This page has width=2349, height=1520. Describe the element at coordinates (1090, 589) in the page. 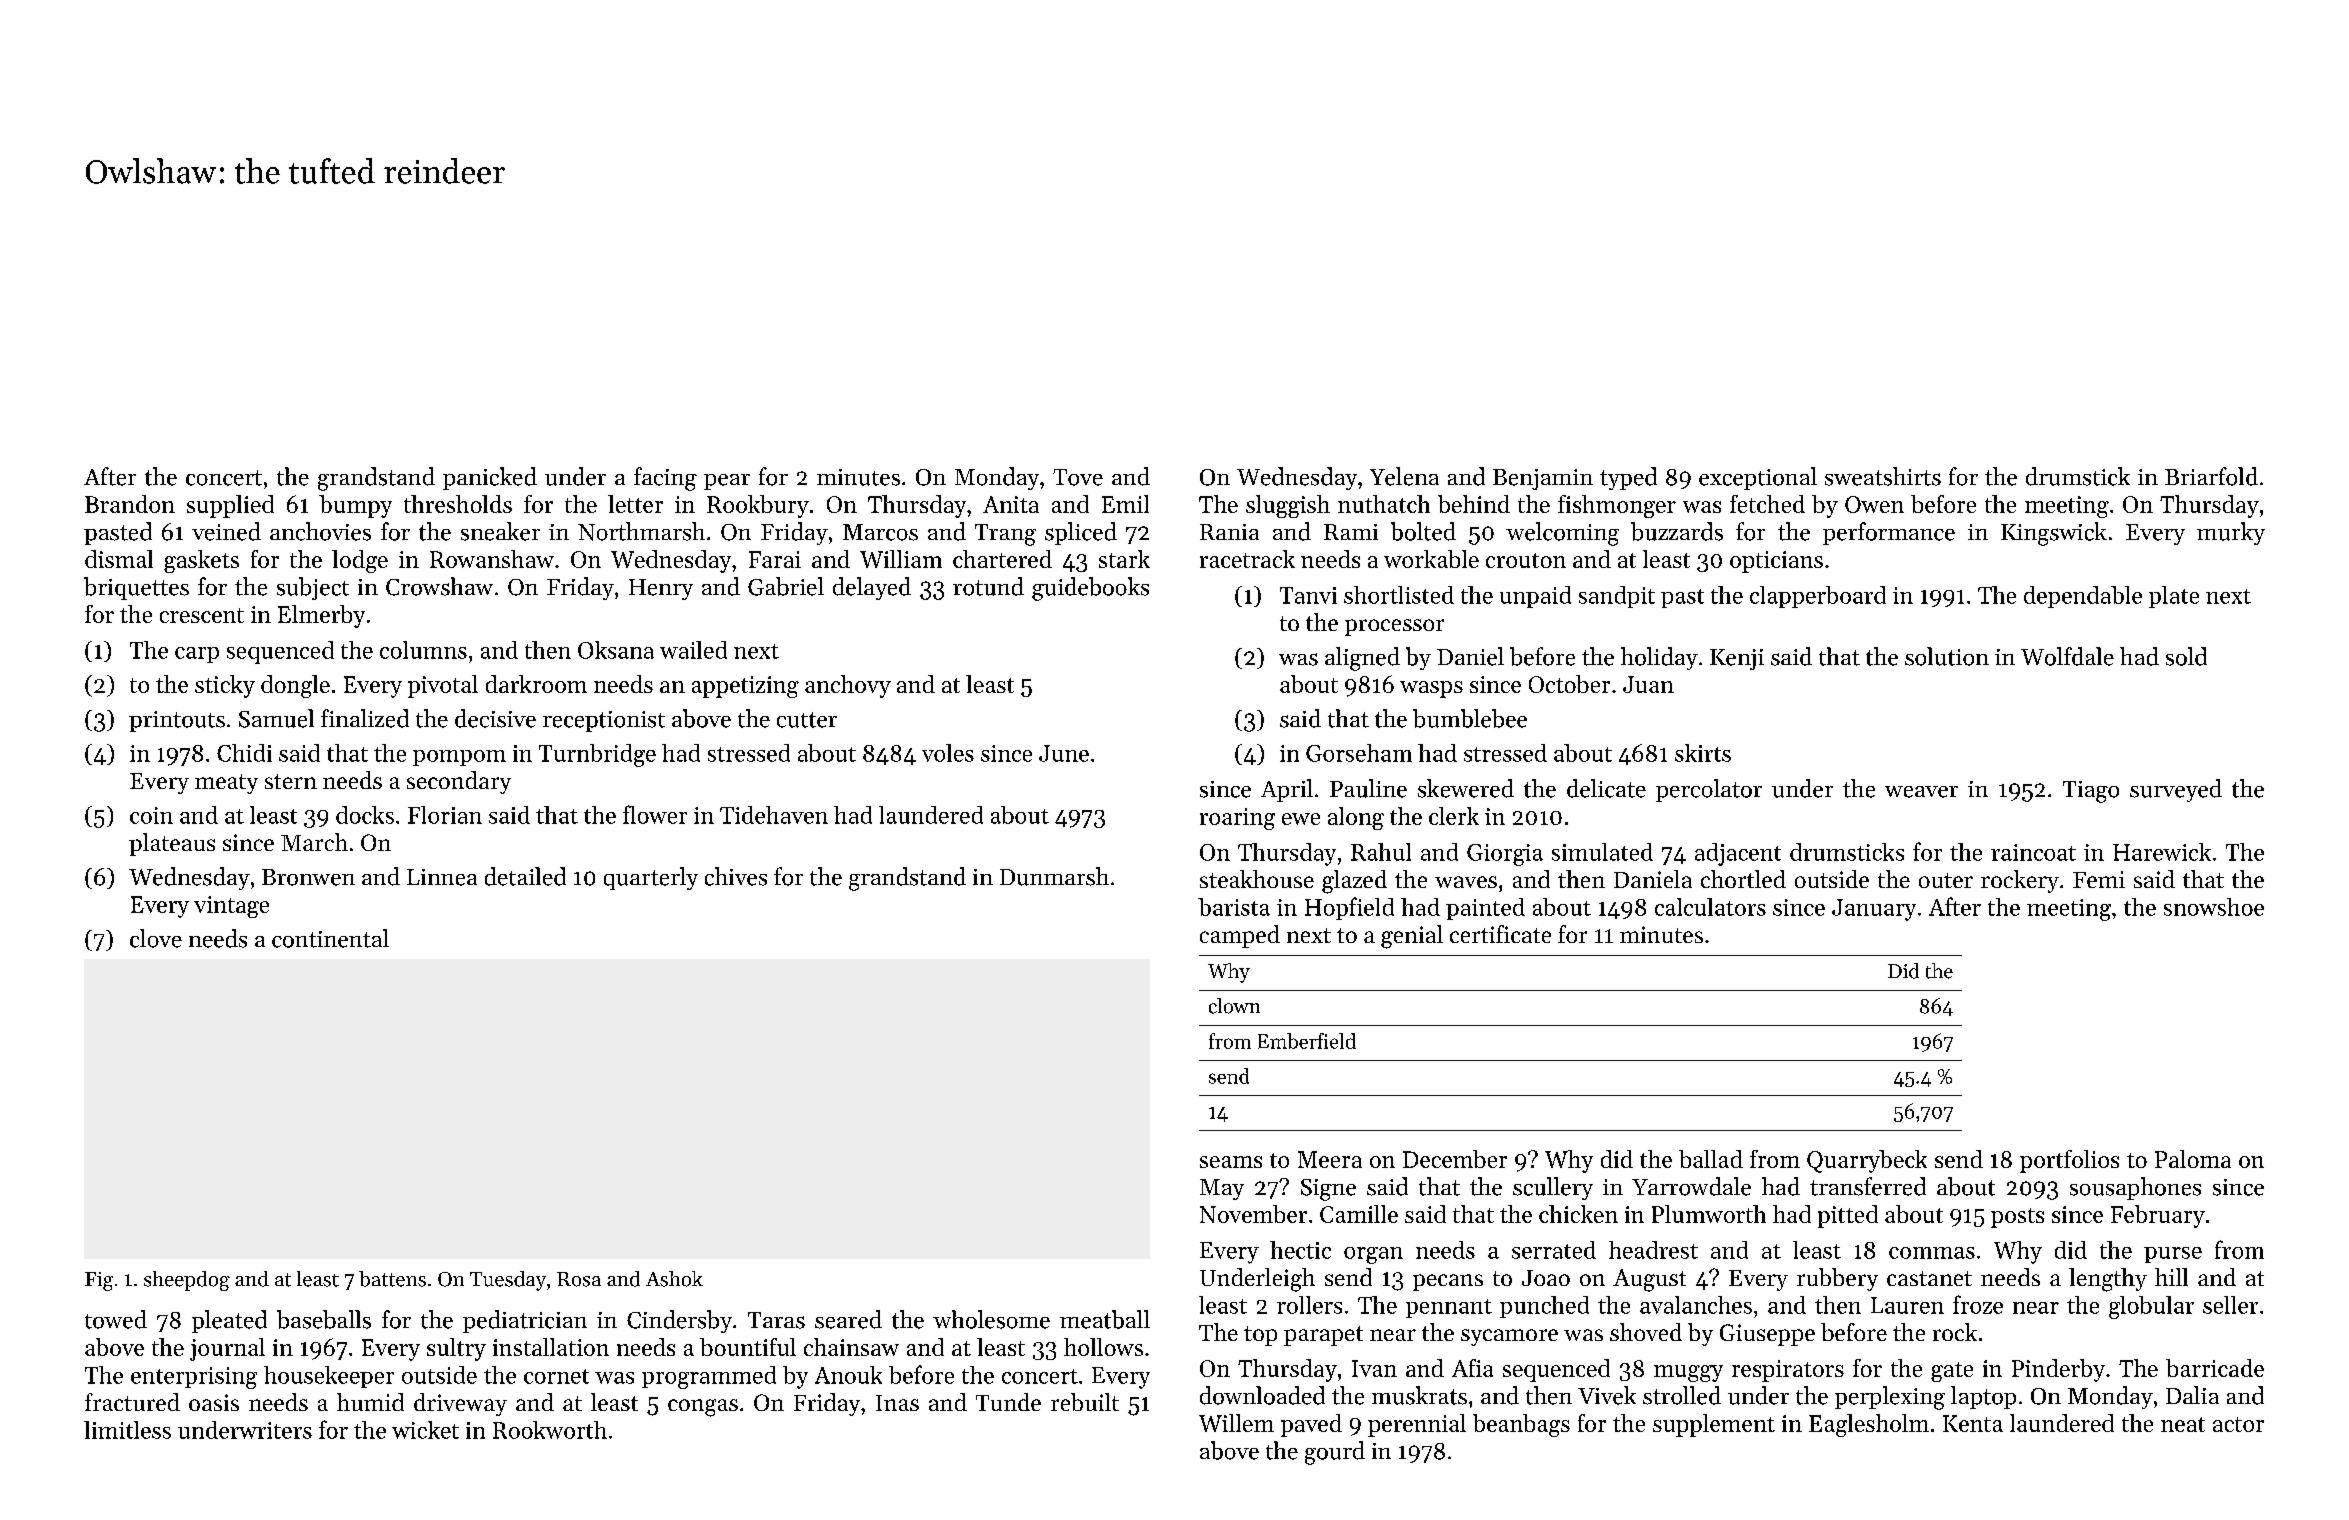

I see `guidebooks` at that location.
